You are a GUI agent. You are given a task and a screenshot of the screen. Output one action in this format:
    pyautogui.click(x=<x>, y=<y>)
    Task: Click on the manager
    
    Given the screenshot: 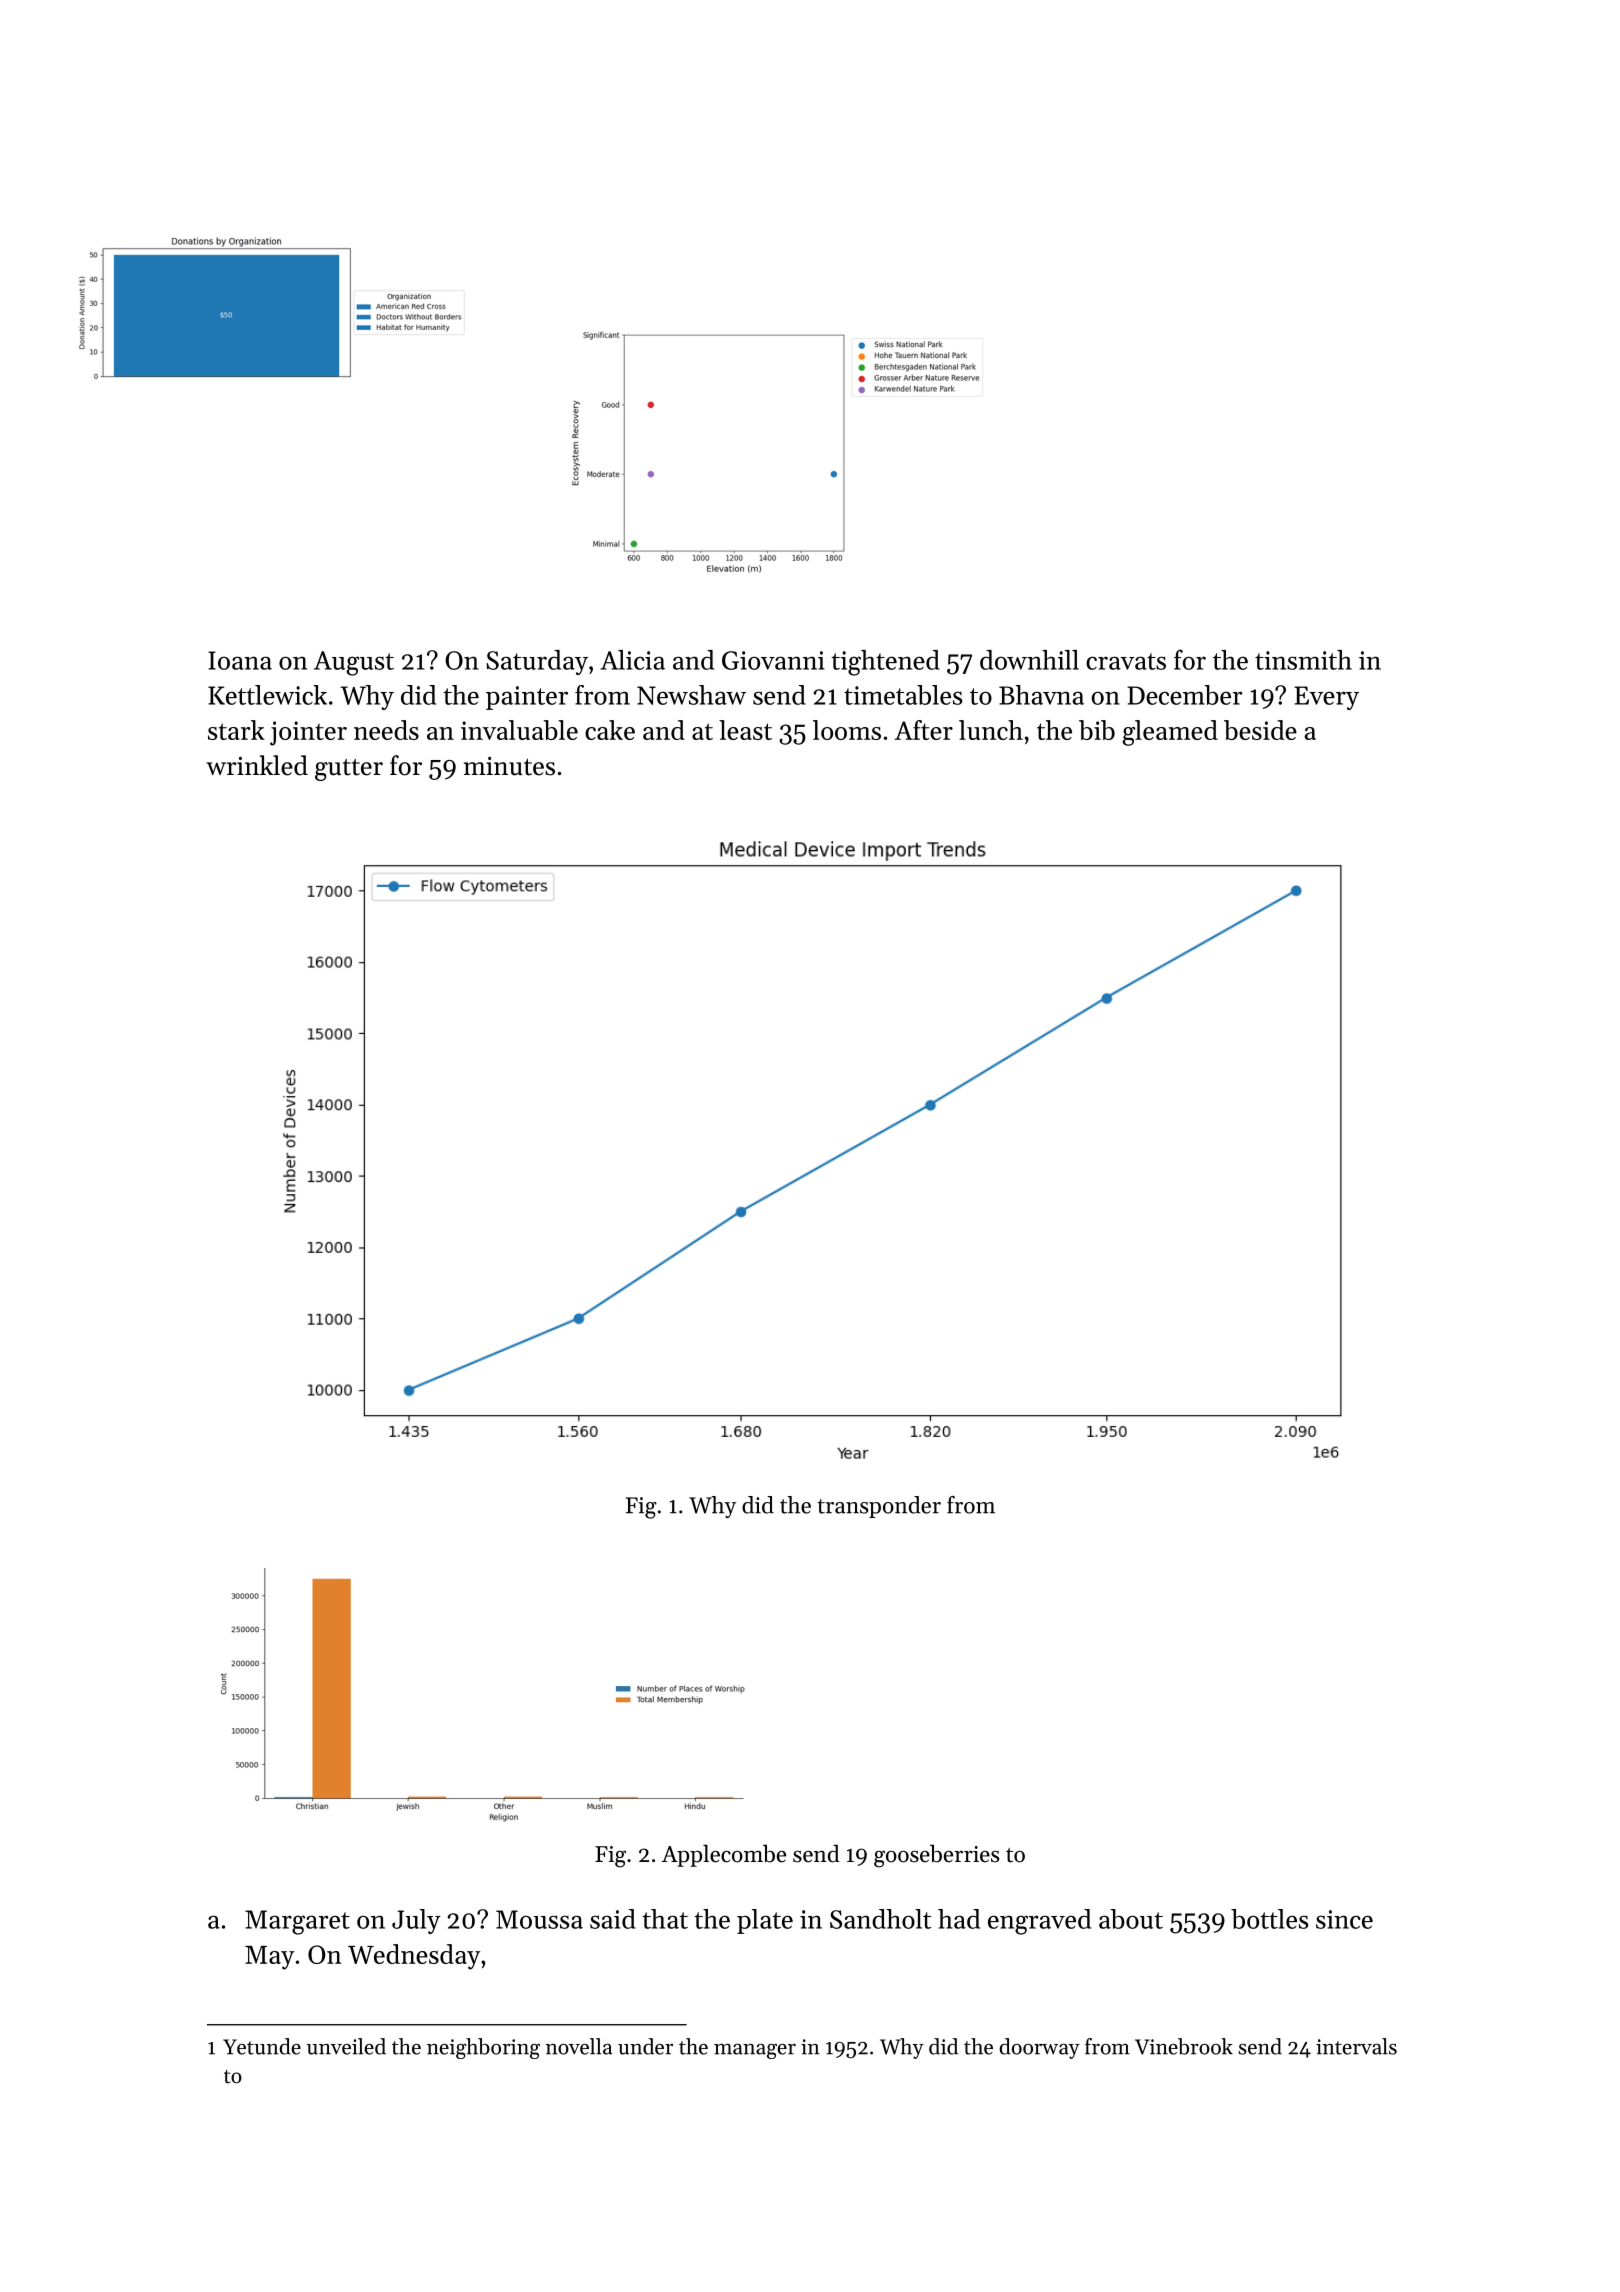 What is the action you would take?
    pyautogui.click(x=755, y=2051)
